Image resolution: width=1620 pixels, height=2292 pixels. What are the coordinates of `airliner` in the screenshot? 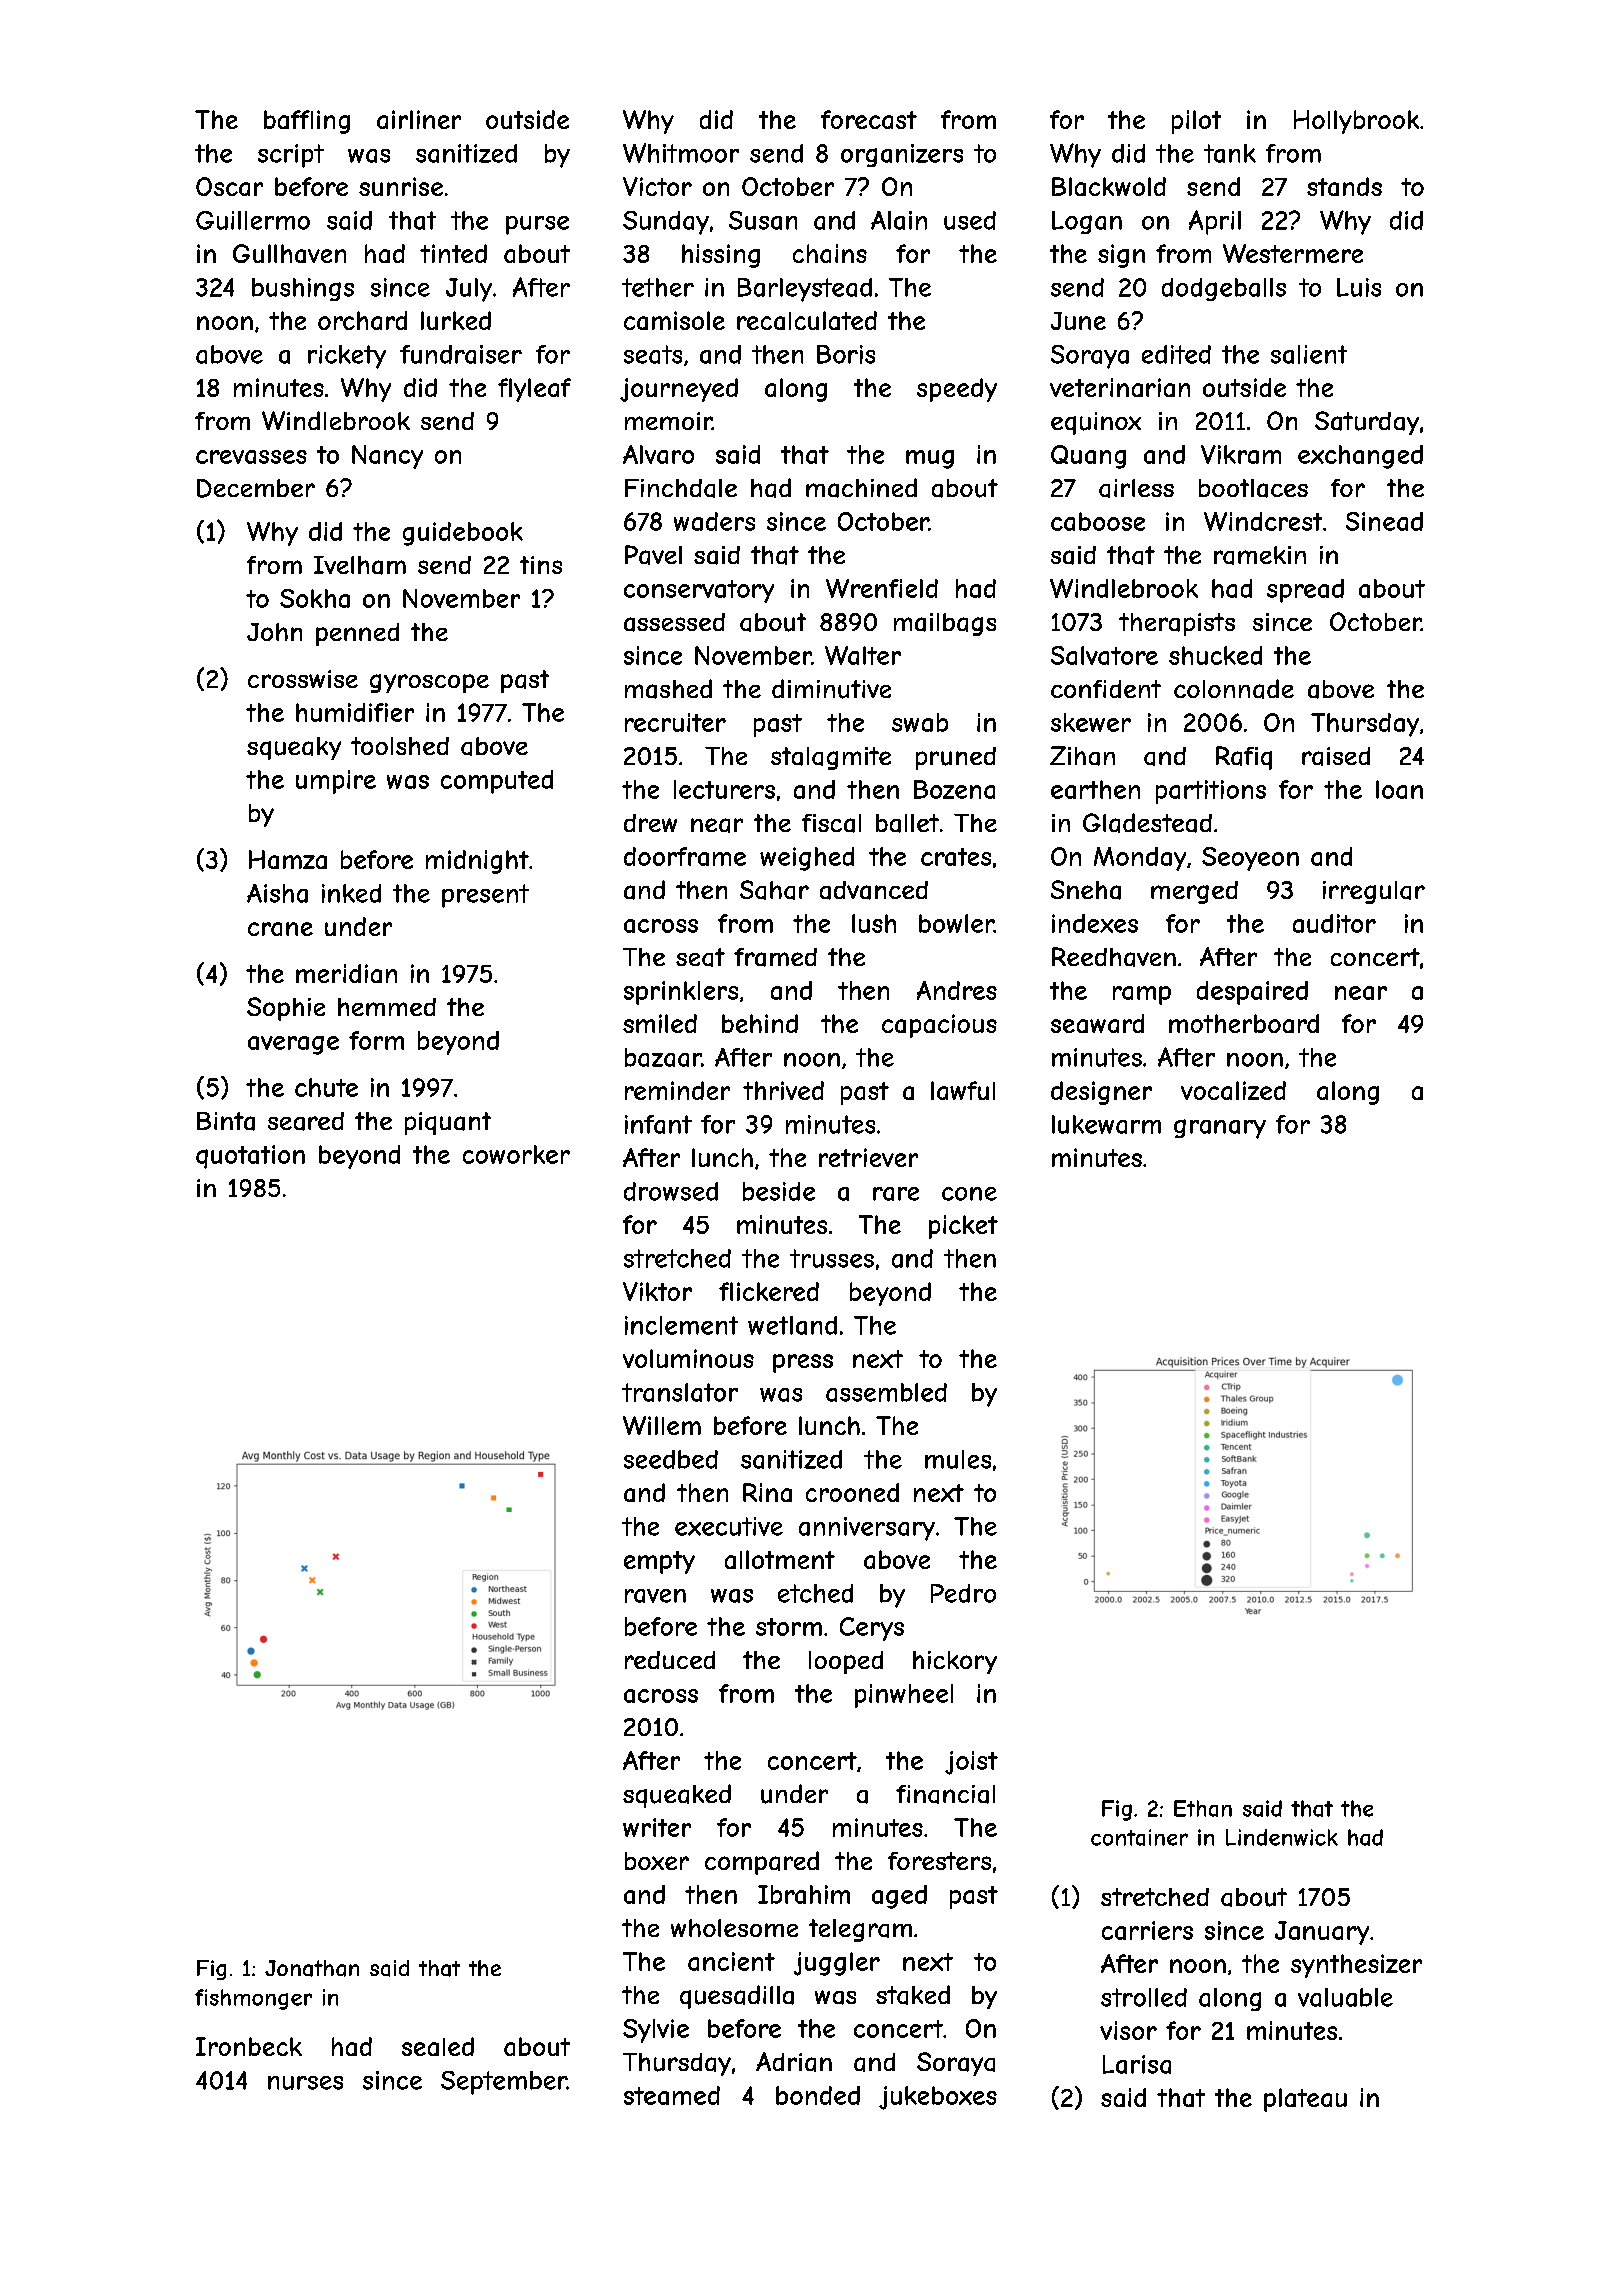 It's located at (419, 119).
